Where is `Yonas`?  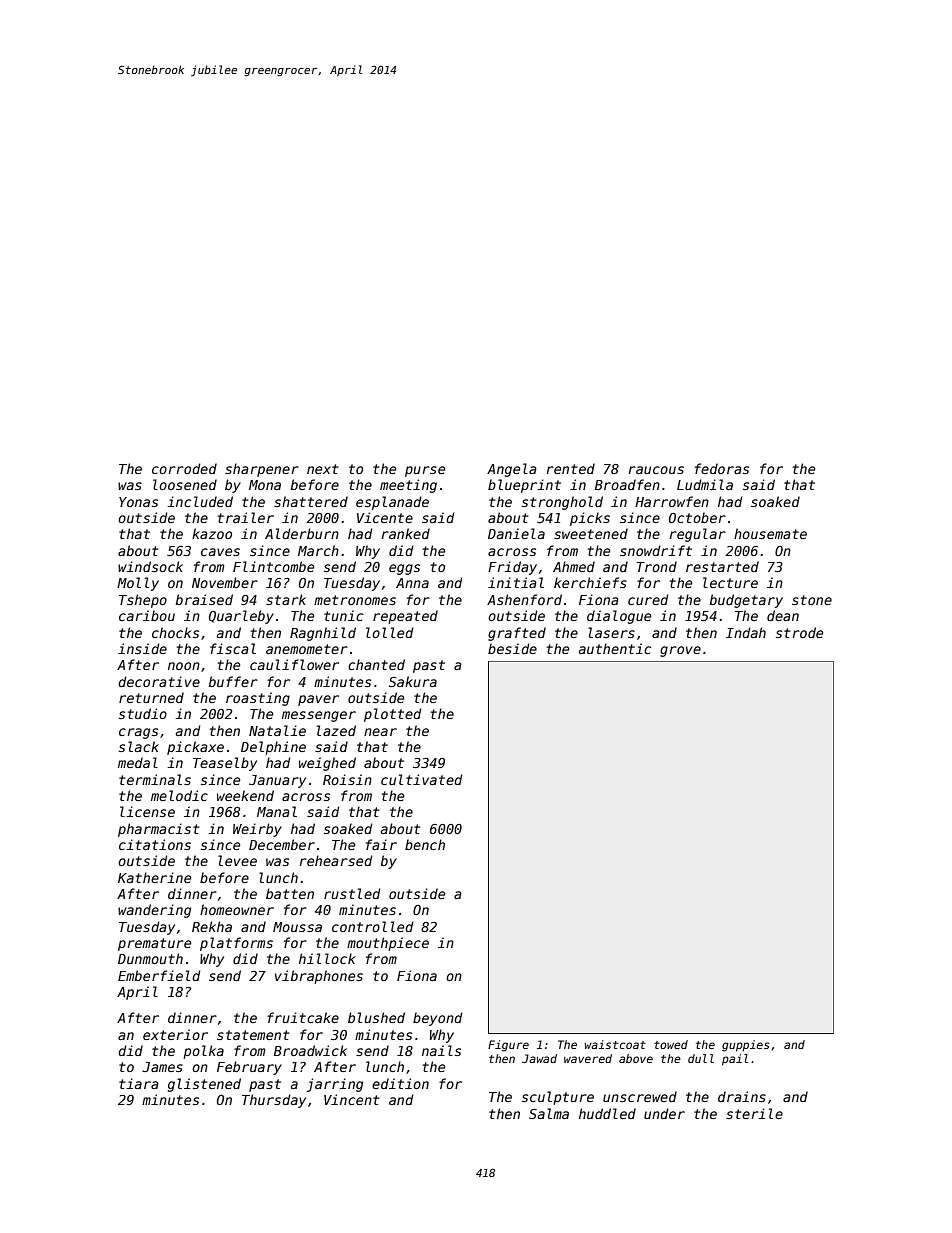 Yonas is located at coordinates (138, 502).
